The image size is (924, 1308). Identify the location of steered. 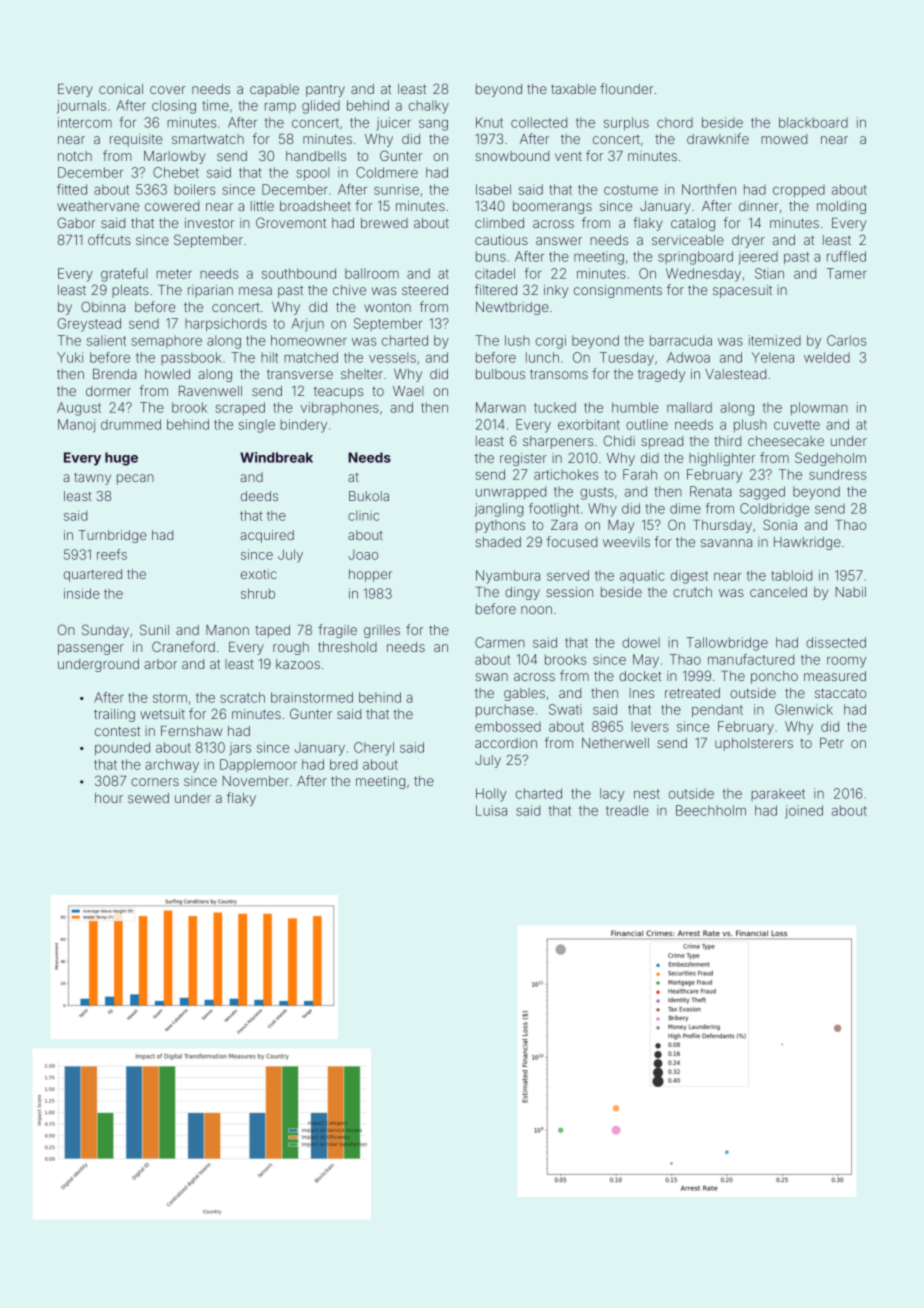
(425, 290).
